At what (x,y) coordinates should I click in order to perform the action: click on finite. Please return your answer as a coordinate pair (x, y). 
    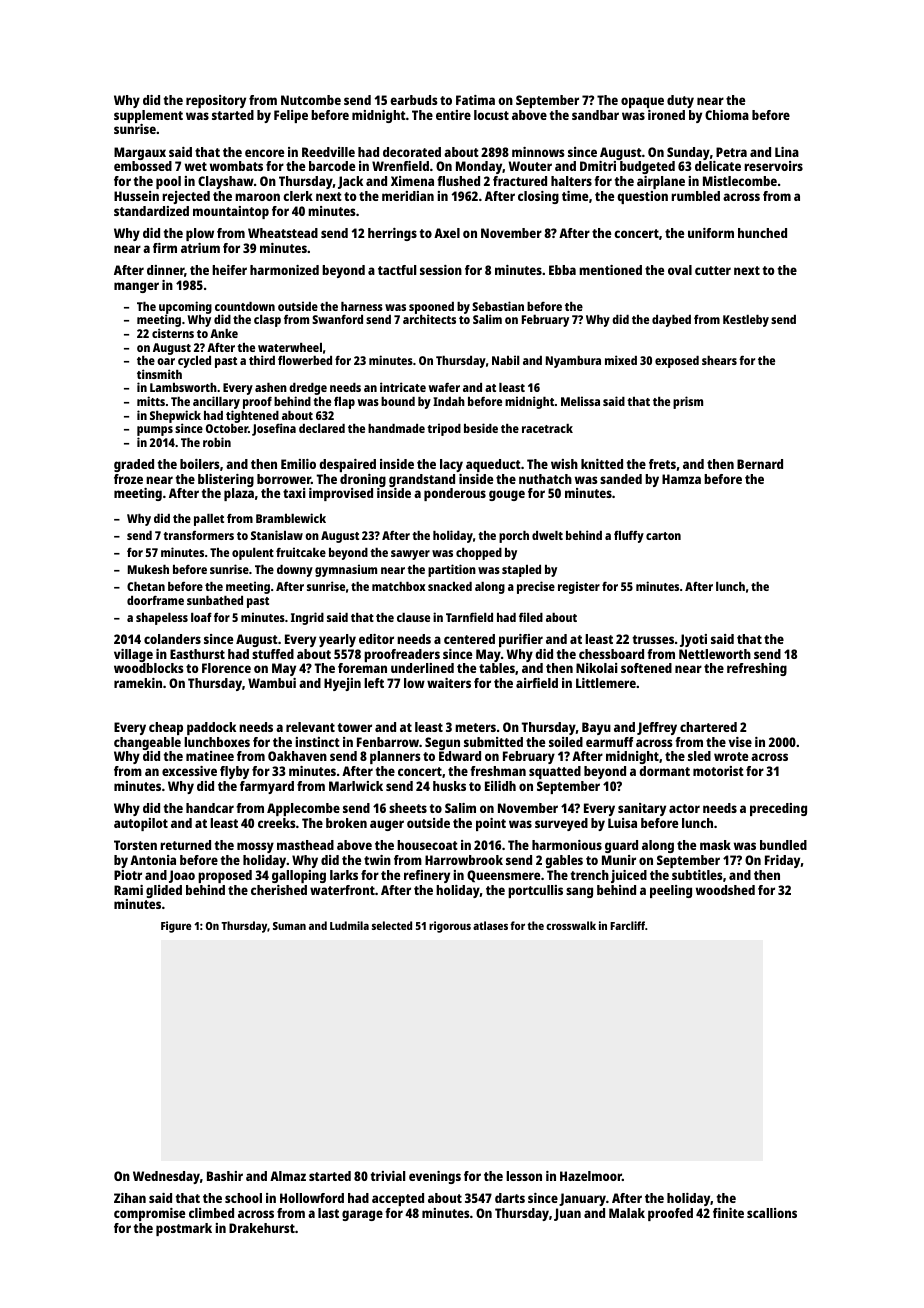
    Looking at the image, I should click on (728, 1213).
